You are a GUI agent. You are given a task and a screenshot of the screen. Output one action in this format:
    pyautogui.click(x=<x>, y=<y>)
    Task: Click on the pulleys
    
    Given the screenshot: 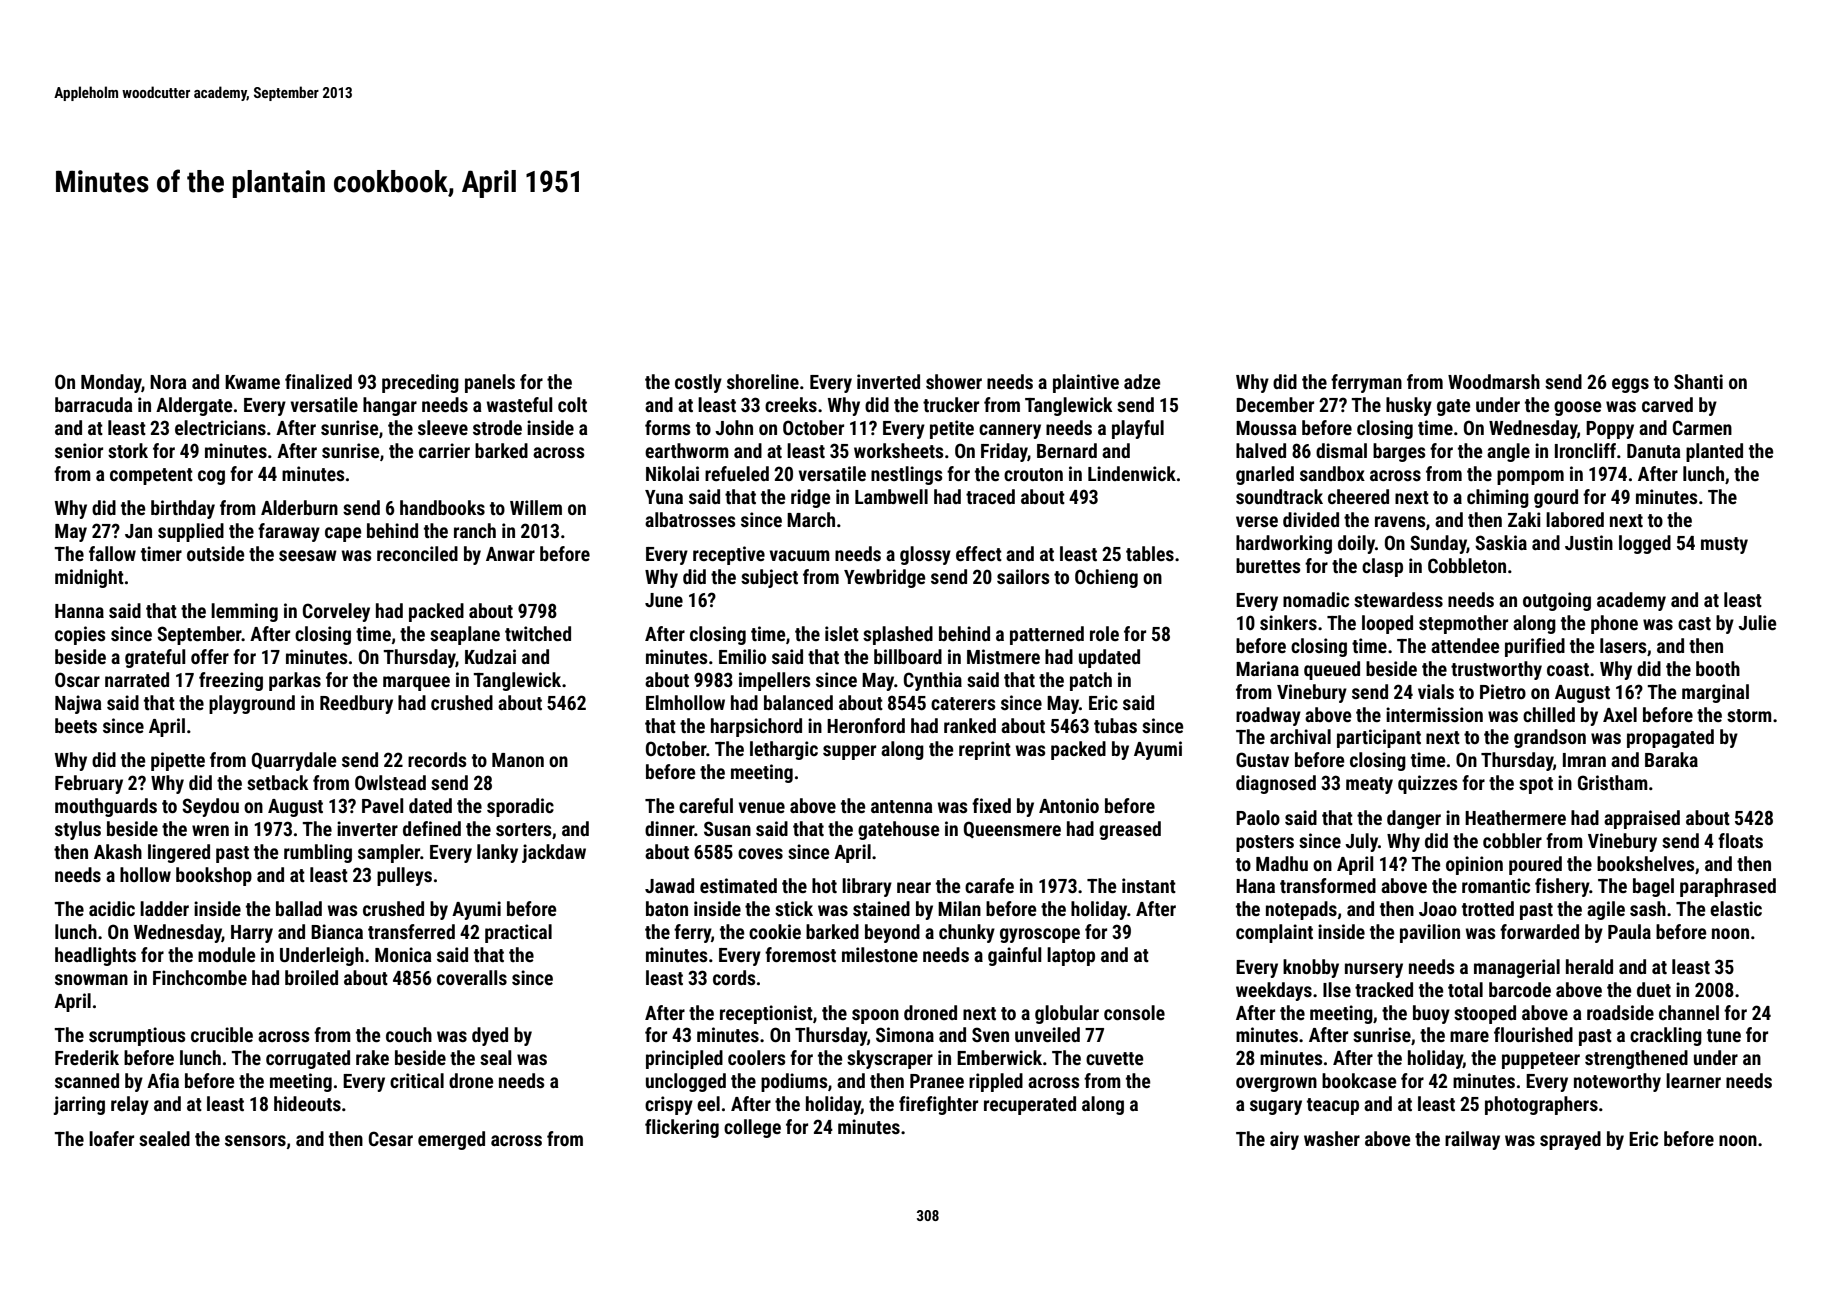 What is the action you would take?
    pyautogui.click(x=404, y=876)
